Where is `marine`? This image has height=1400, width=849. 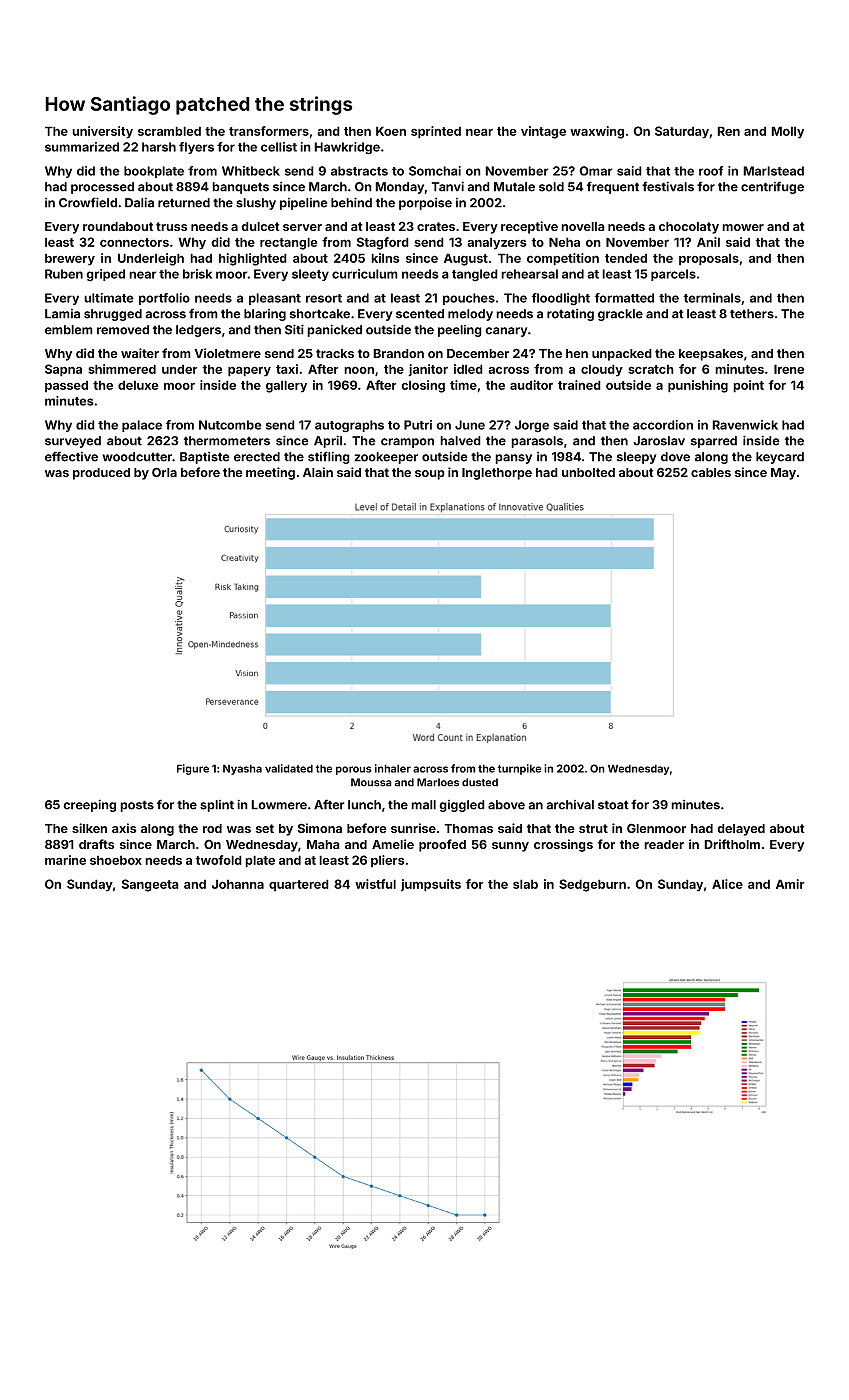 marine is located at coordinates (65, 860).
